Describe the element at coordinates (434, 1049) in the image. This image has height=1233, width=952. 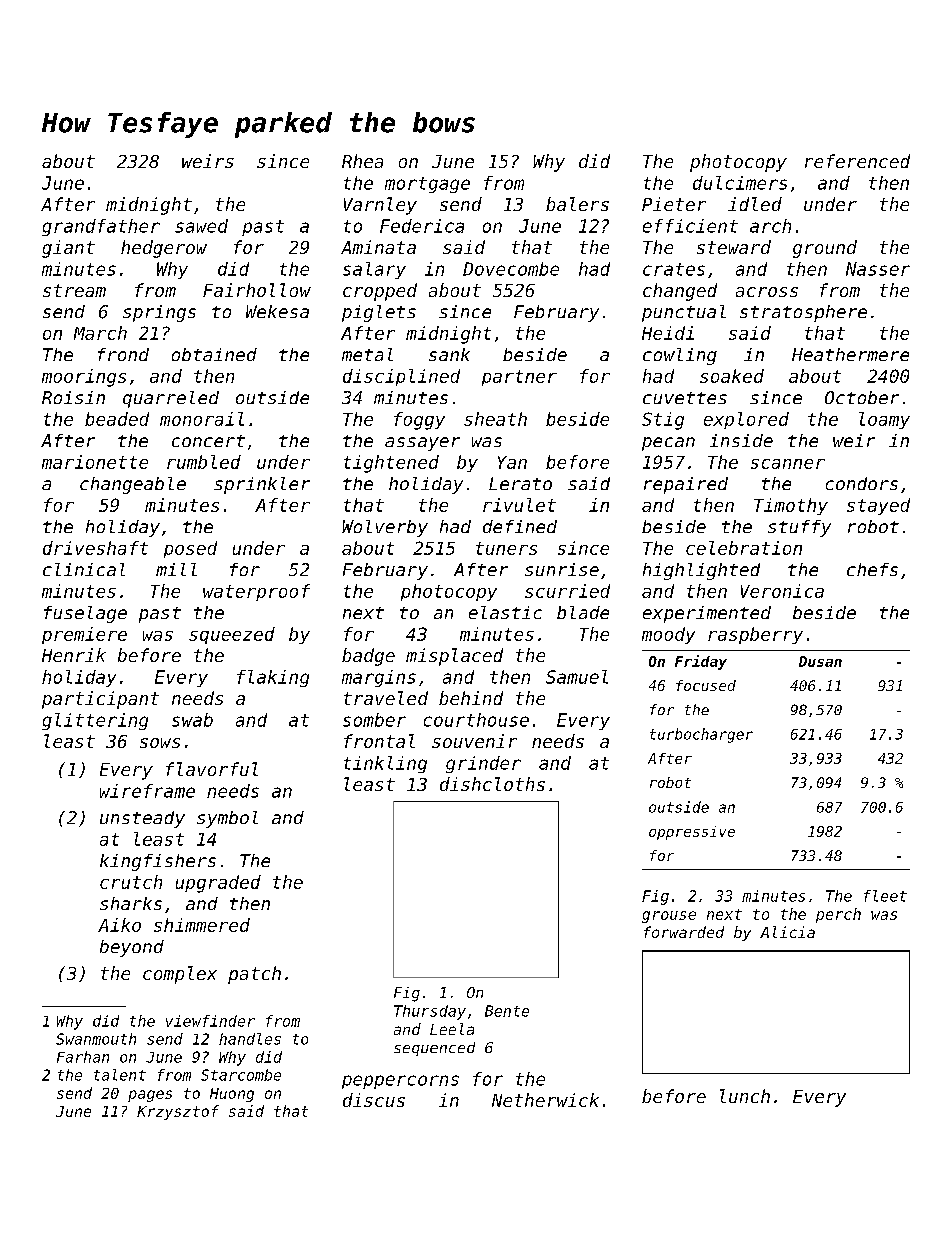
I see `sequenced` at that location.
